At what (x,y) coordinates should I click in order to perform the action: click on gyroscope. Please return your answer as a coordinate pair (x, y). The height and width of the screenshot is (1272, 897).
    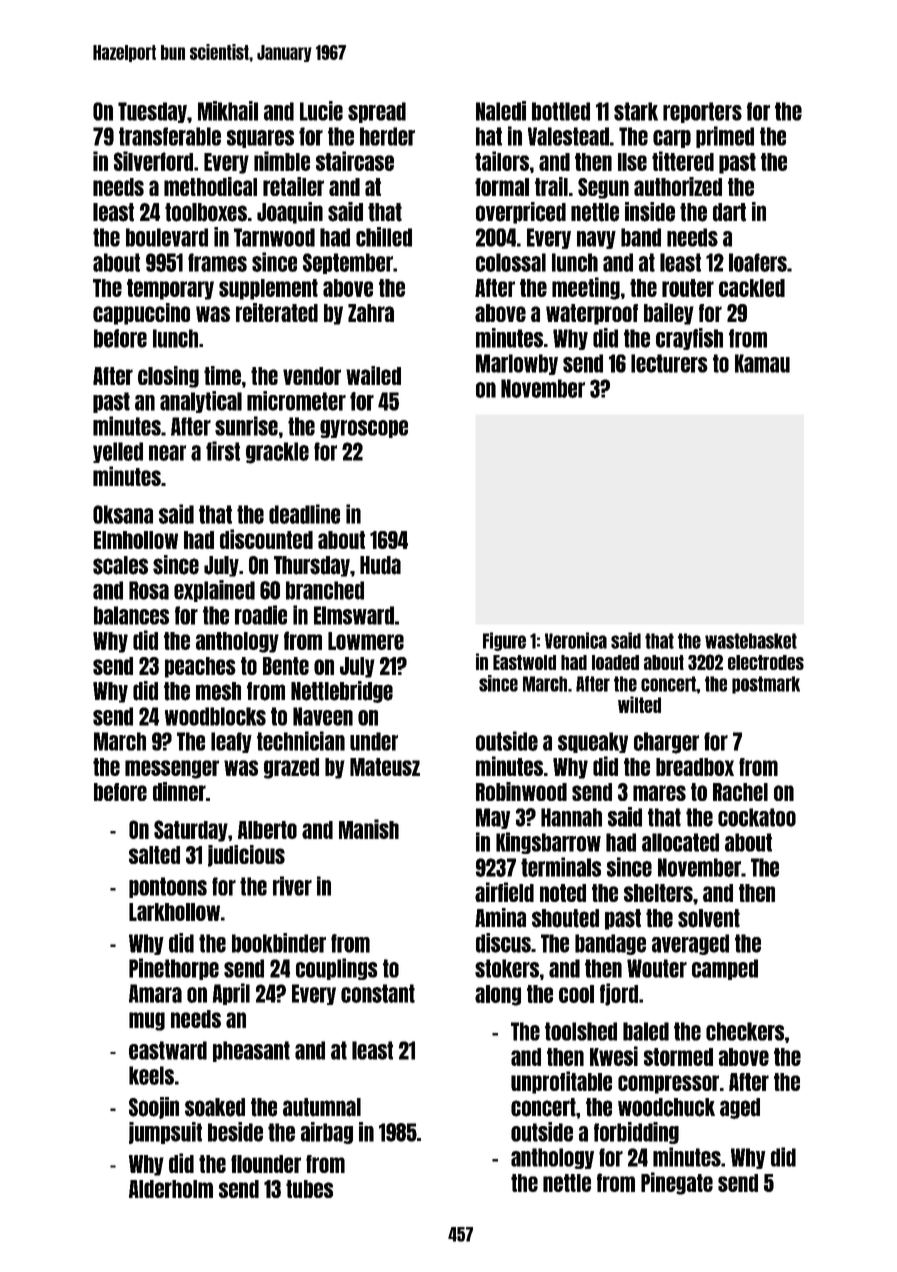
    Looking at the image, I should click on (364, 429).
